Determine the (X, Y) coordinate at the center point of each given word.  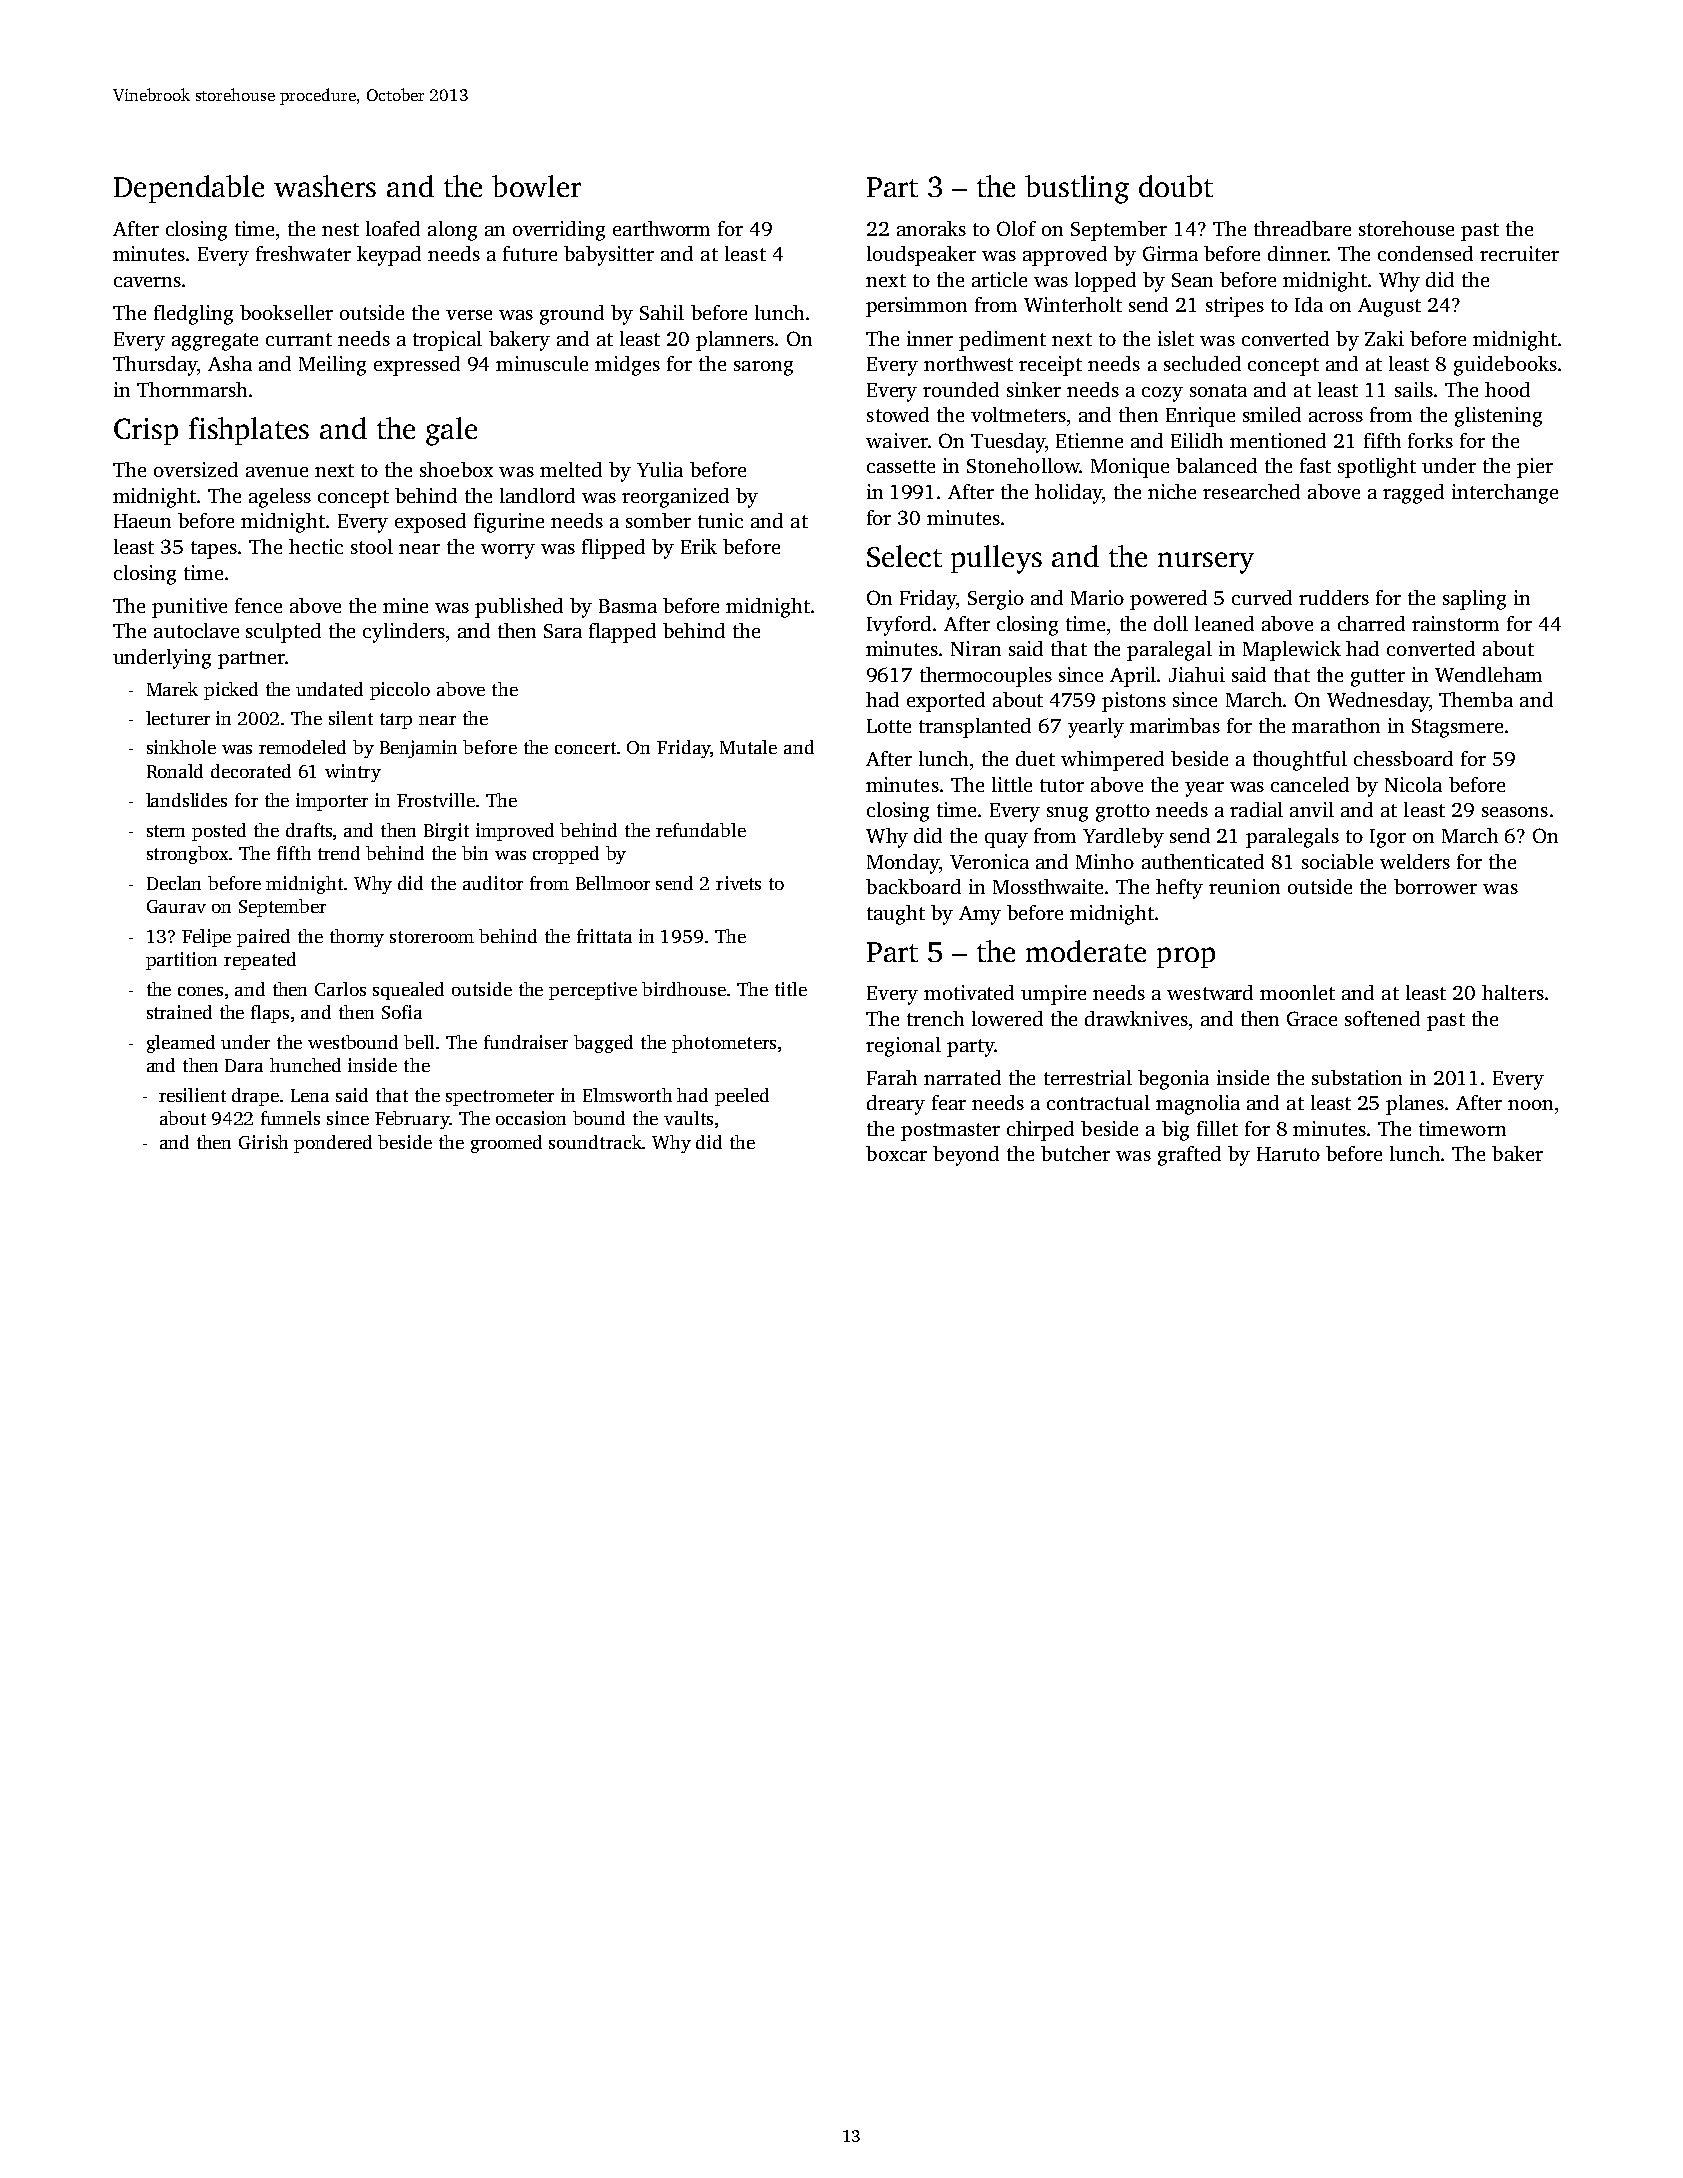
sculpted (283, 633)
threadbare (1302, 228)
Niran (976, 648)
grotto (1123, 813)
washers (325, 186)
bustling (1077, 189)
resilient (192, 1095)
